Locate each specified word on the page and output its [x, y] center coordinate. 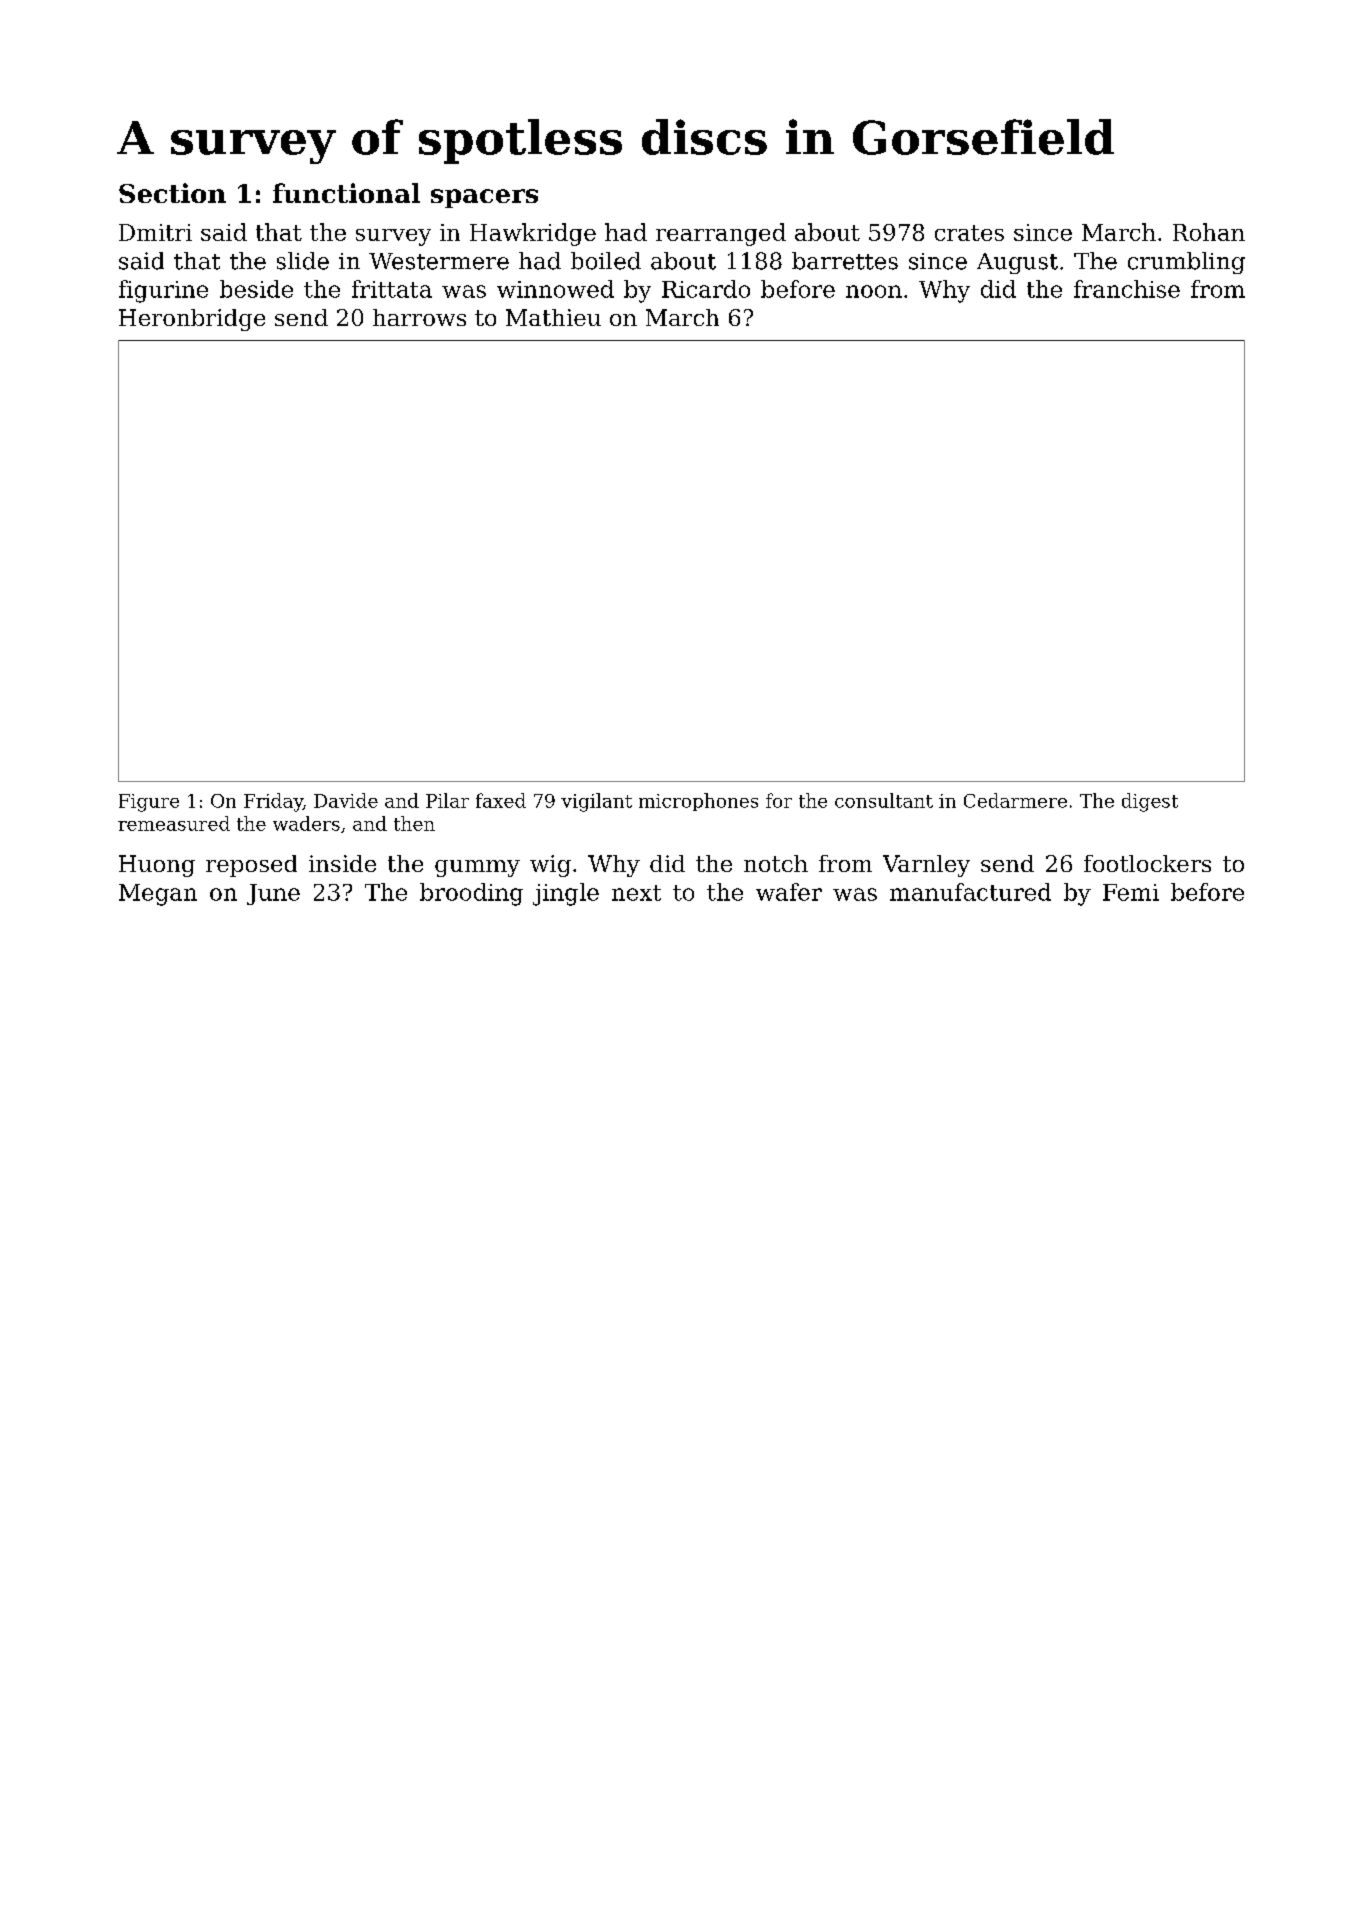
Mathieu [553, 317]
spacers [484, 198]
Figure [149, 803]
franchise [1127, 289]
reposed [251, 866]
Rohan [1209, 232]
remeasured [174, 823]
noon [874, 291]
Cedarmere [1015, 800]
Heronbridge [192, 320]
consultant [884, 800]
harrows [419, 317]
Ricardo [706, 289]
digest [1150, 802]
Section [172, 193]
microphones [698, 802]
